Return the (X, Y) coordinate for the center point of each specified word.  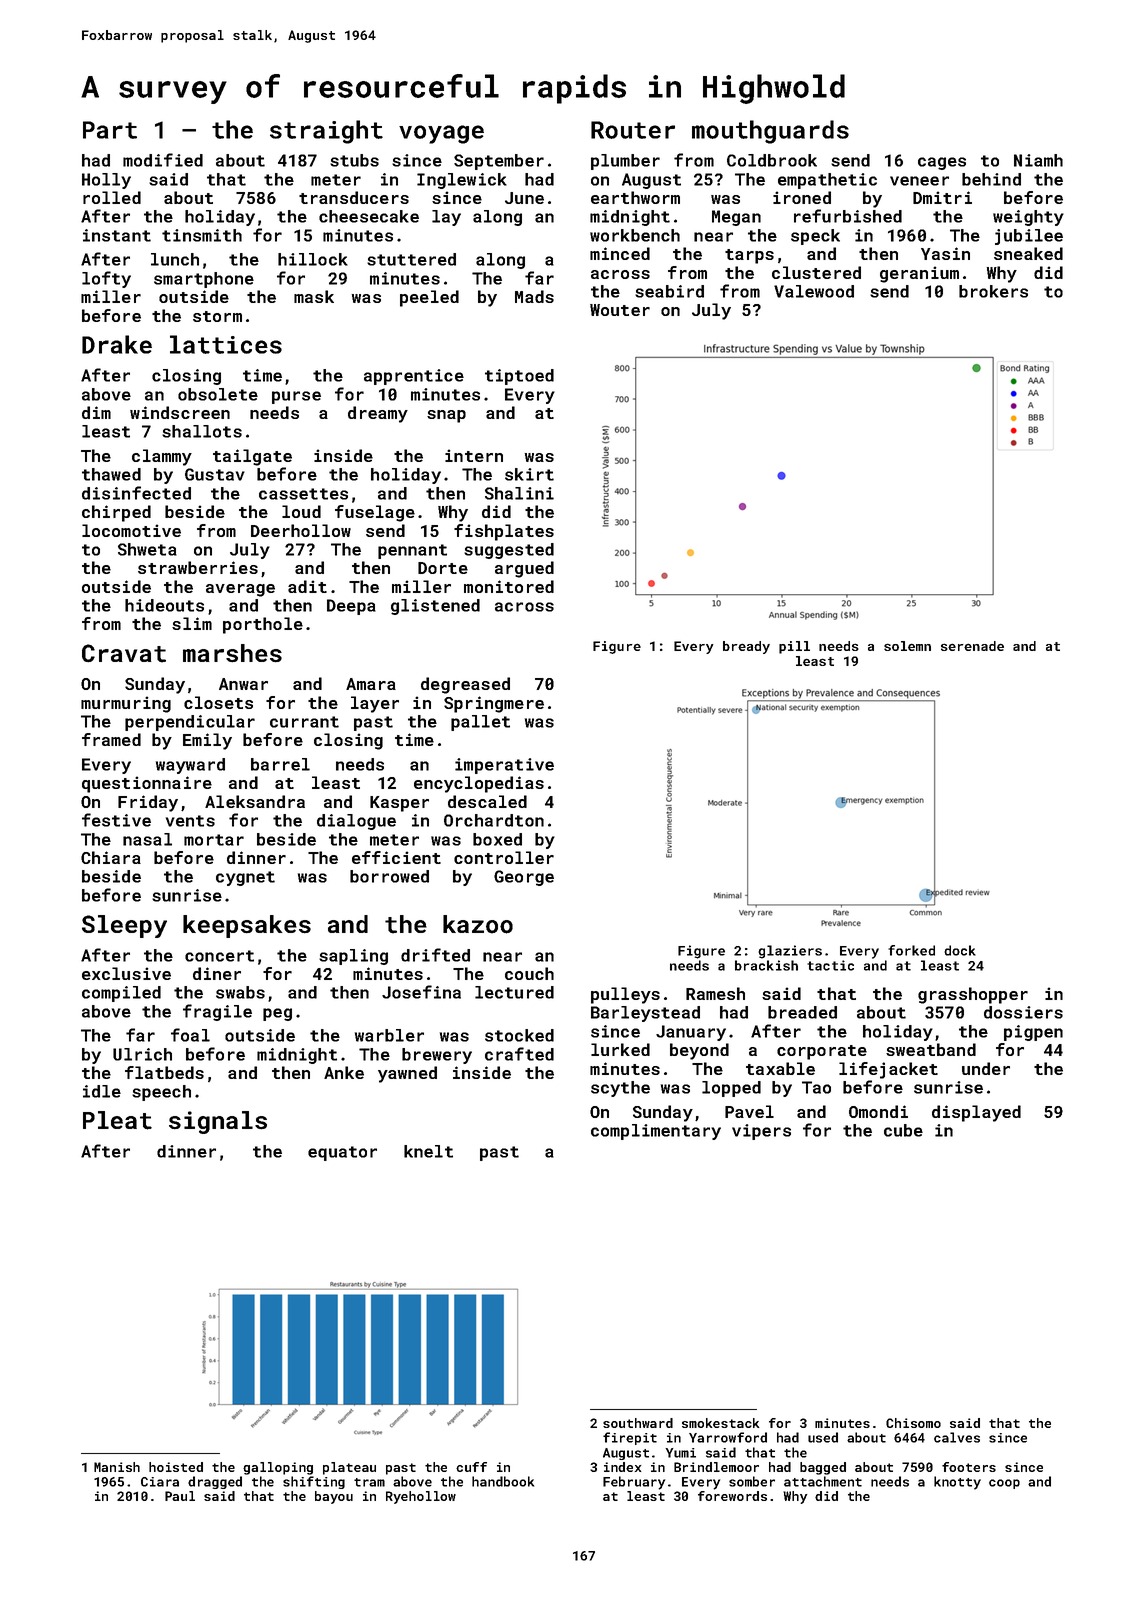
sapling (353, 957)
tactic (830, 965)
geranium (919, 274)
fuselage (375, 513)
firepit (630, 1438)
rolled (112, 197)
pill (794, 647)
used (823, 1437)
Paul (180, 1496)
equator (342, 1153)
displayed (976, 1113)
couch (529, 973)
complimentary (656, 1132)
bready (746, 647)
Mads (534, 296)
